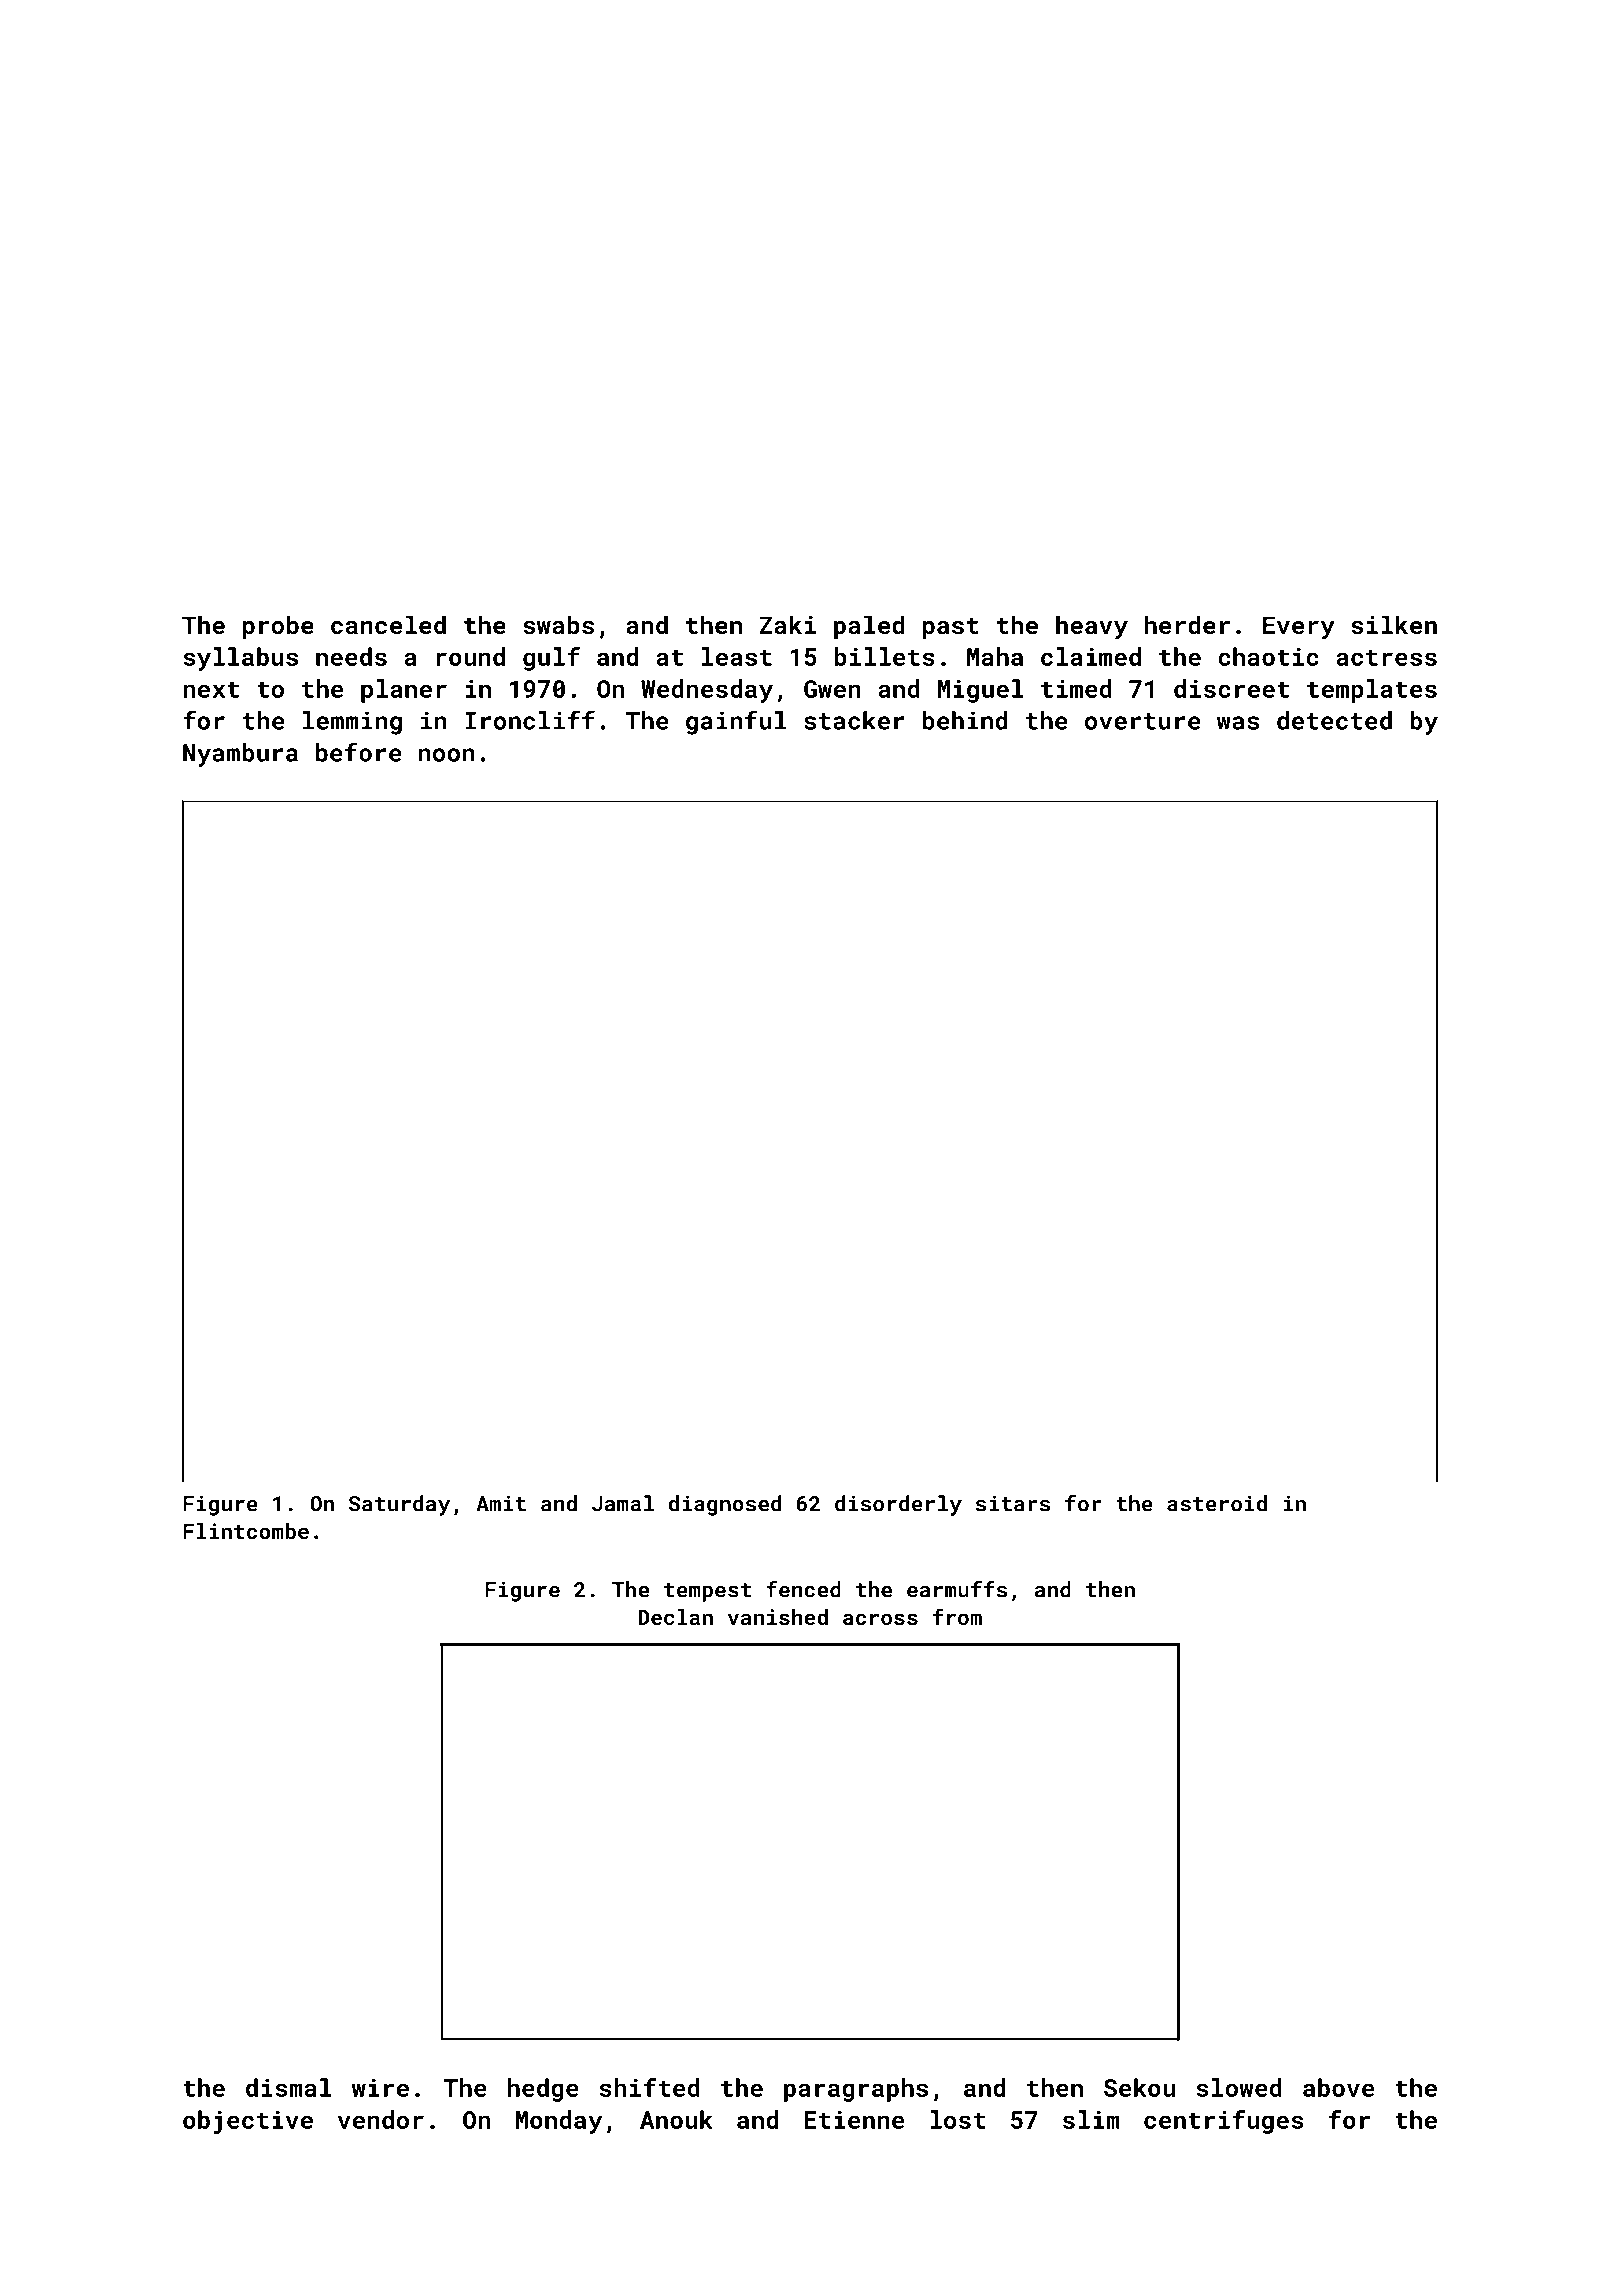 The image size is (1620, 2292). I want to click on before, so click(358, 752).
